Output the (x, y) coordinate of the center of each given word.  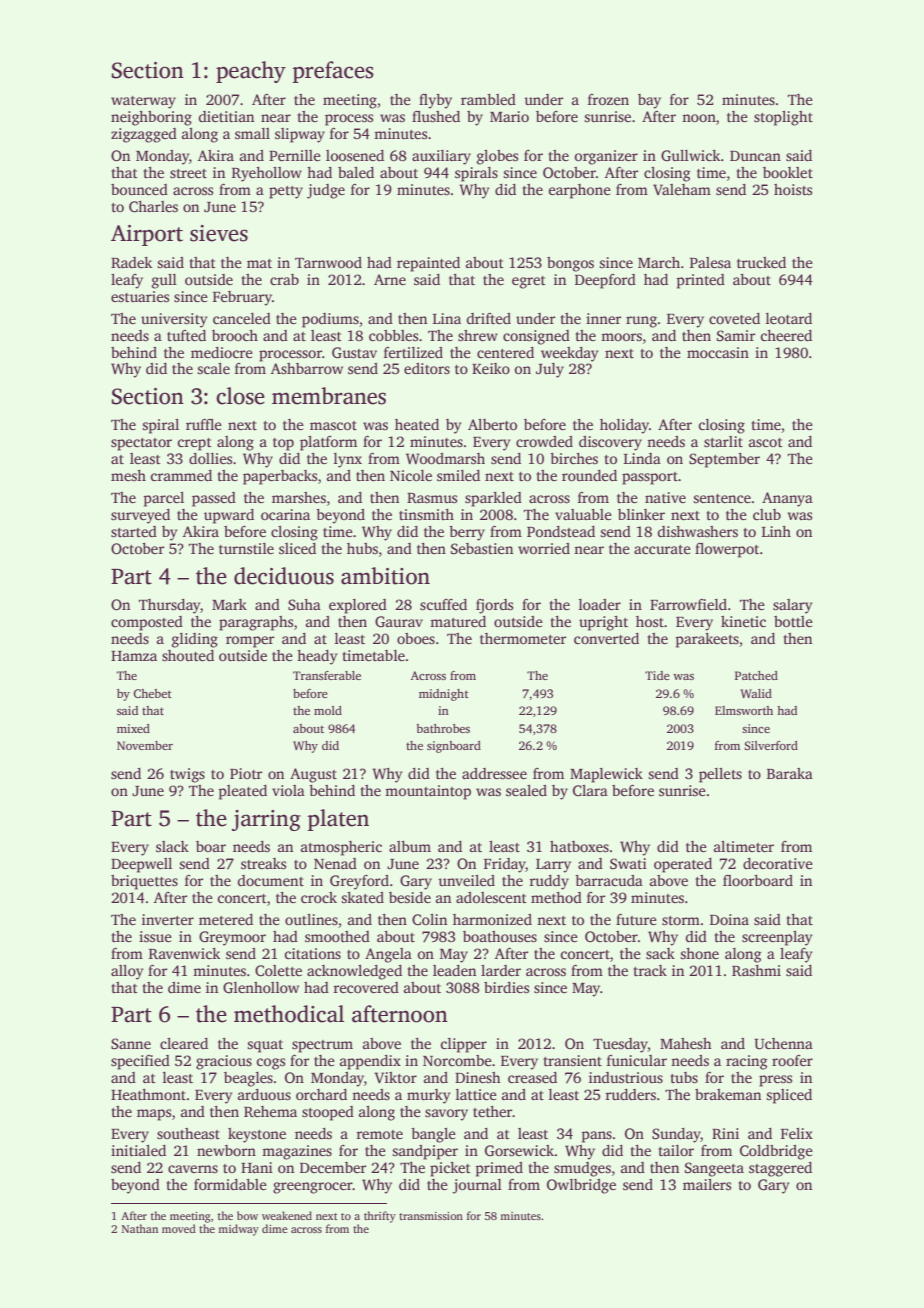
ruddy (549, 882)
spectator (141, 444)
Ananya (787, 499)
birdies (506, 987)
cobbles (393, 335)
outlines (311, 919)
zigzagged (144, 135)
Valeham (682, 189)
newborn (226, 1150)
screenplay (777, 938)
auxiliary (441, 157)
